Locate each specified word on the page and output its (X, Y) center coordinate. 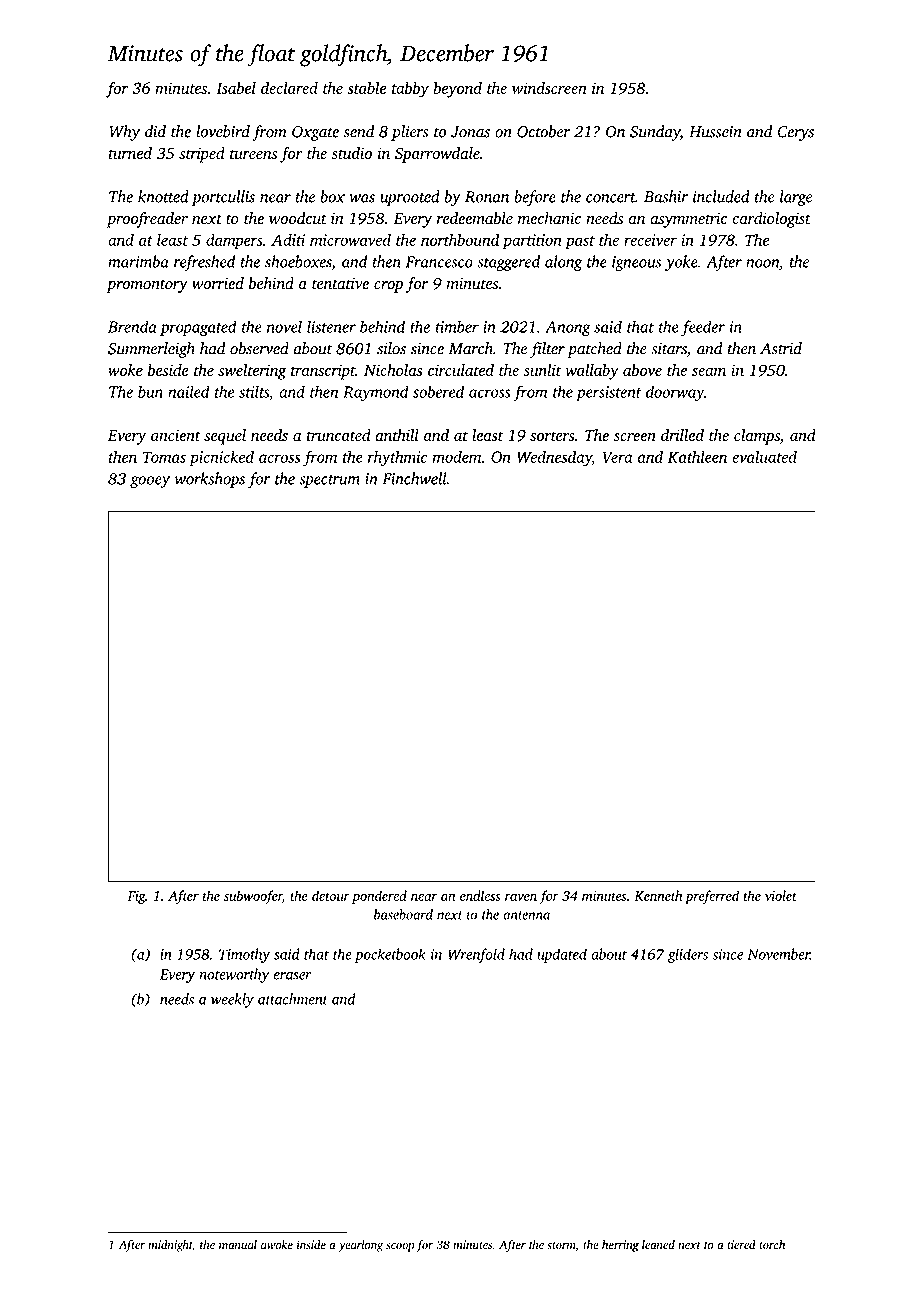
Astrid (781, 348)
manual (238, 1245)
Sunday (655, 133)
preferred (712, 897)
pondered (379, 897)
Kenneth (658, 895)
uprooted (410, 198)
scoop (400, 1247)
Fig (136, 897)
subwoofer (253, 897)
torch (772, 1245)
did (155, 131)
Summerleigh (151, 350)
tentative (340, 284)
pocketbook (390, 955)
